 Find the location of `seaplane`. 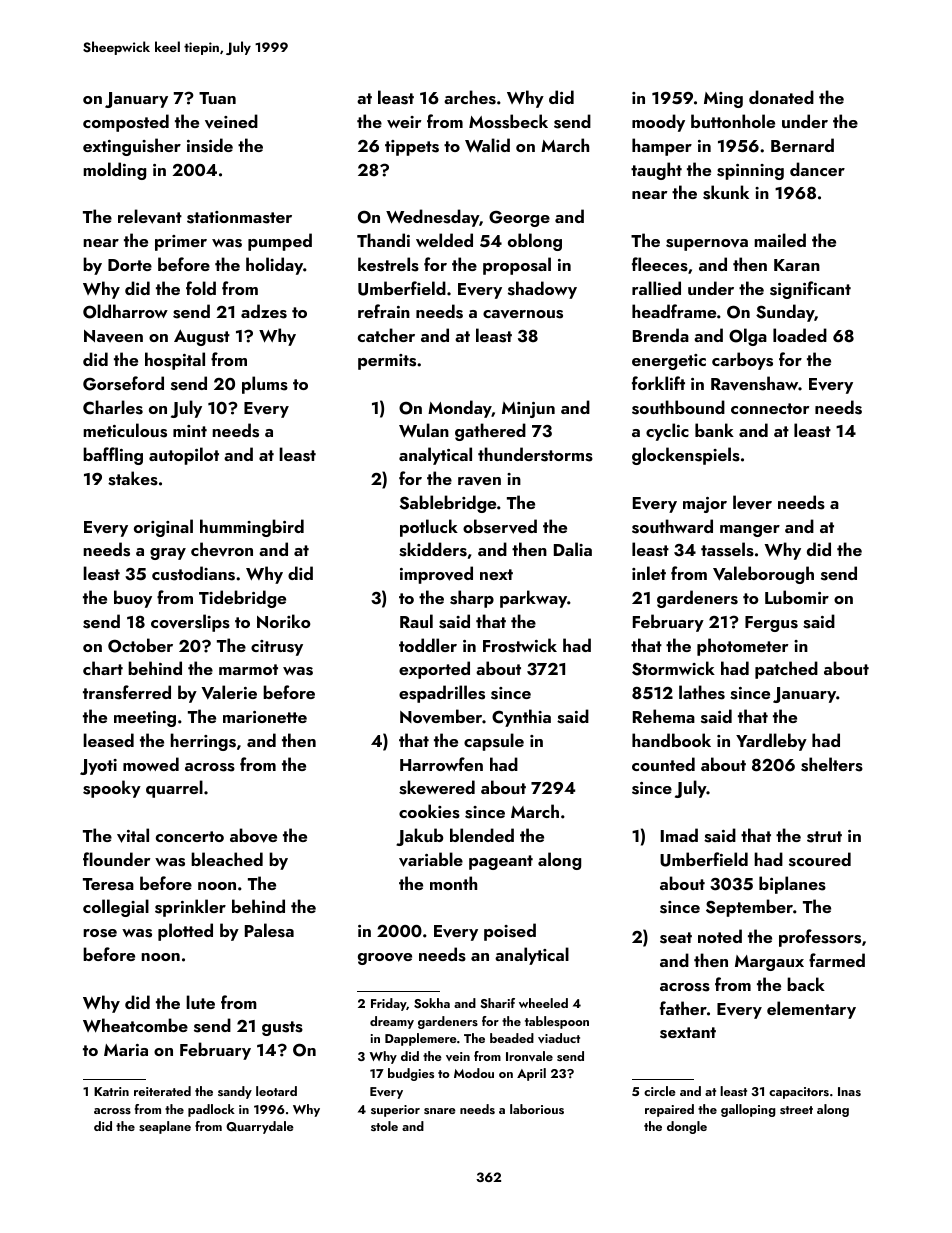

seaplane is located at coordinates (165, 1127).
